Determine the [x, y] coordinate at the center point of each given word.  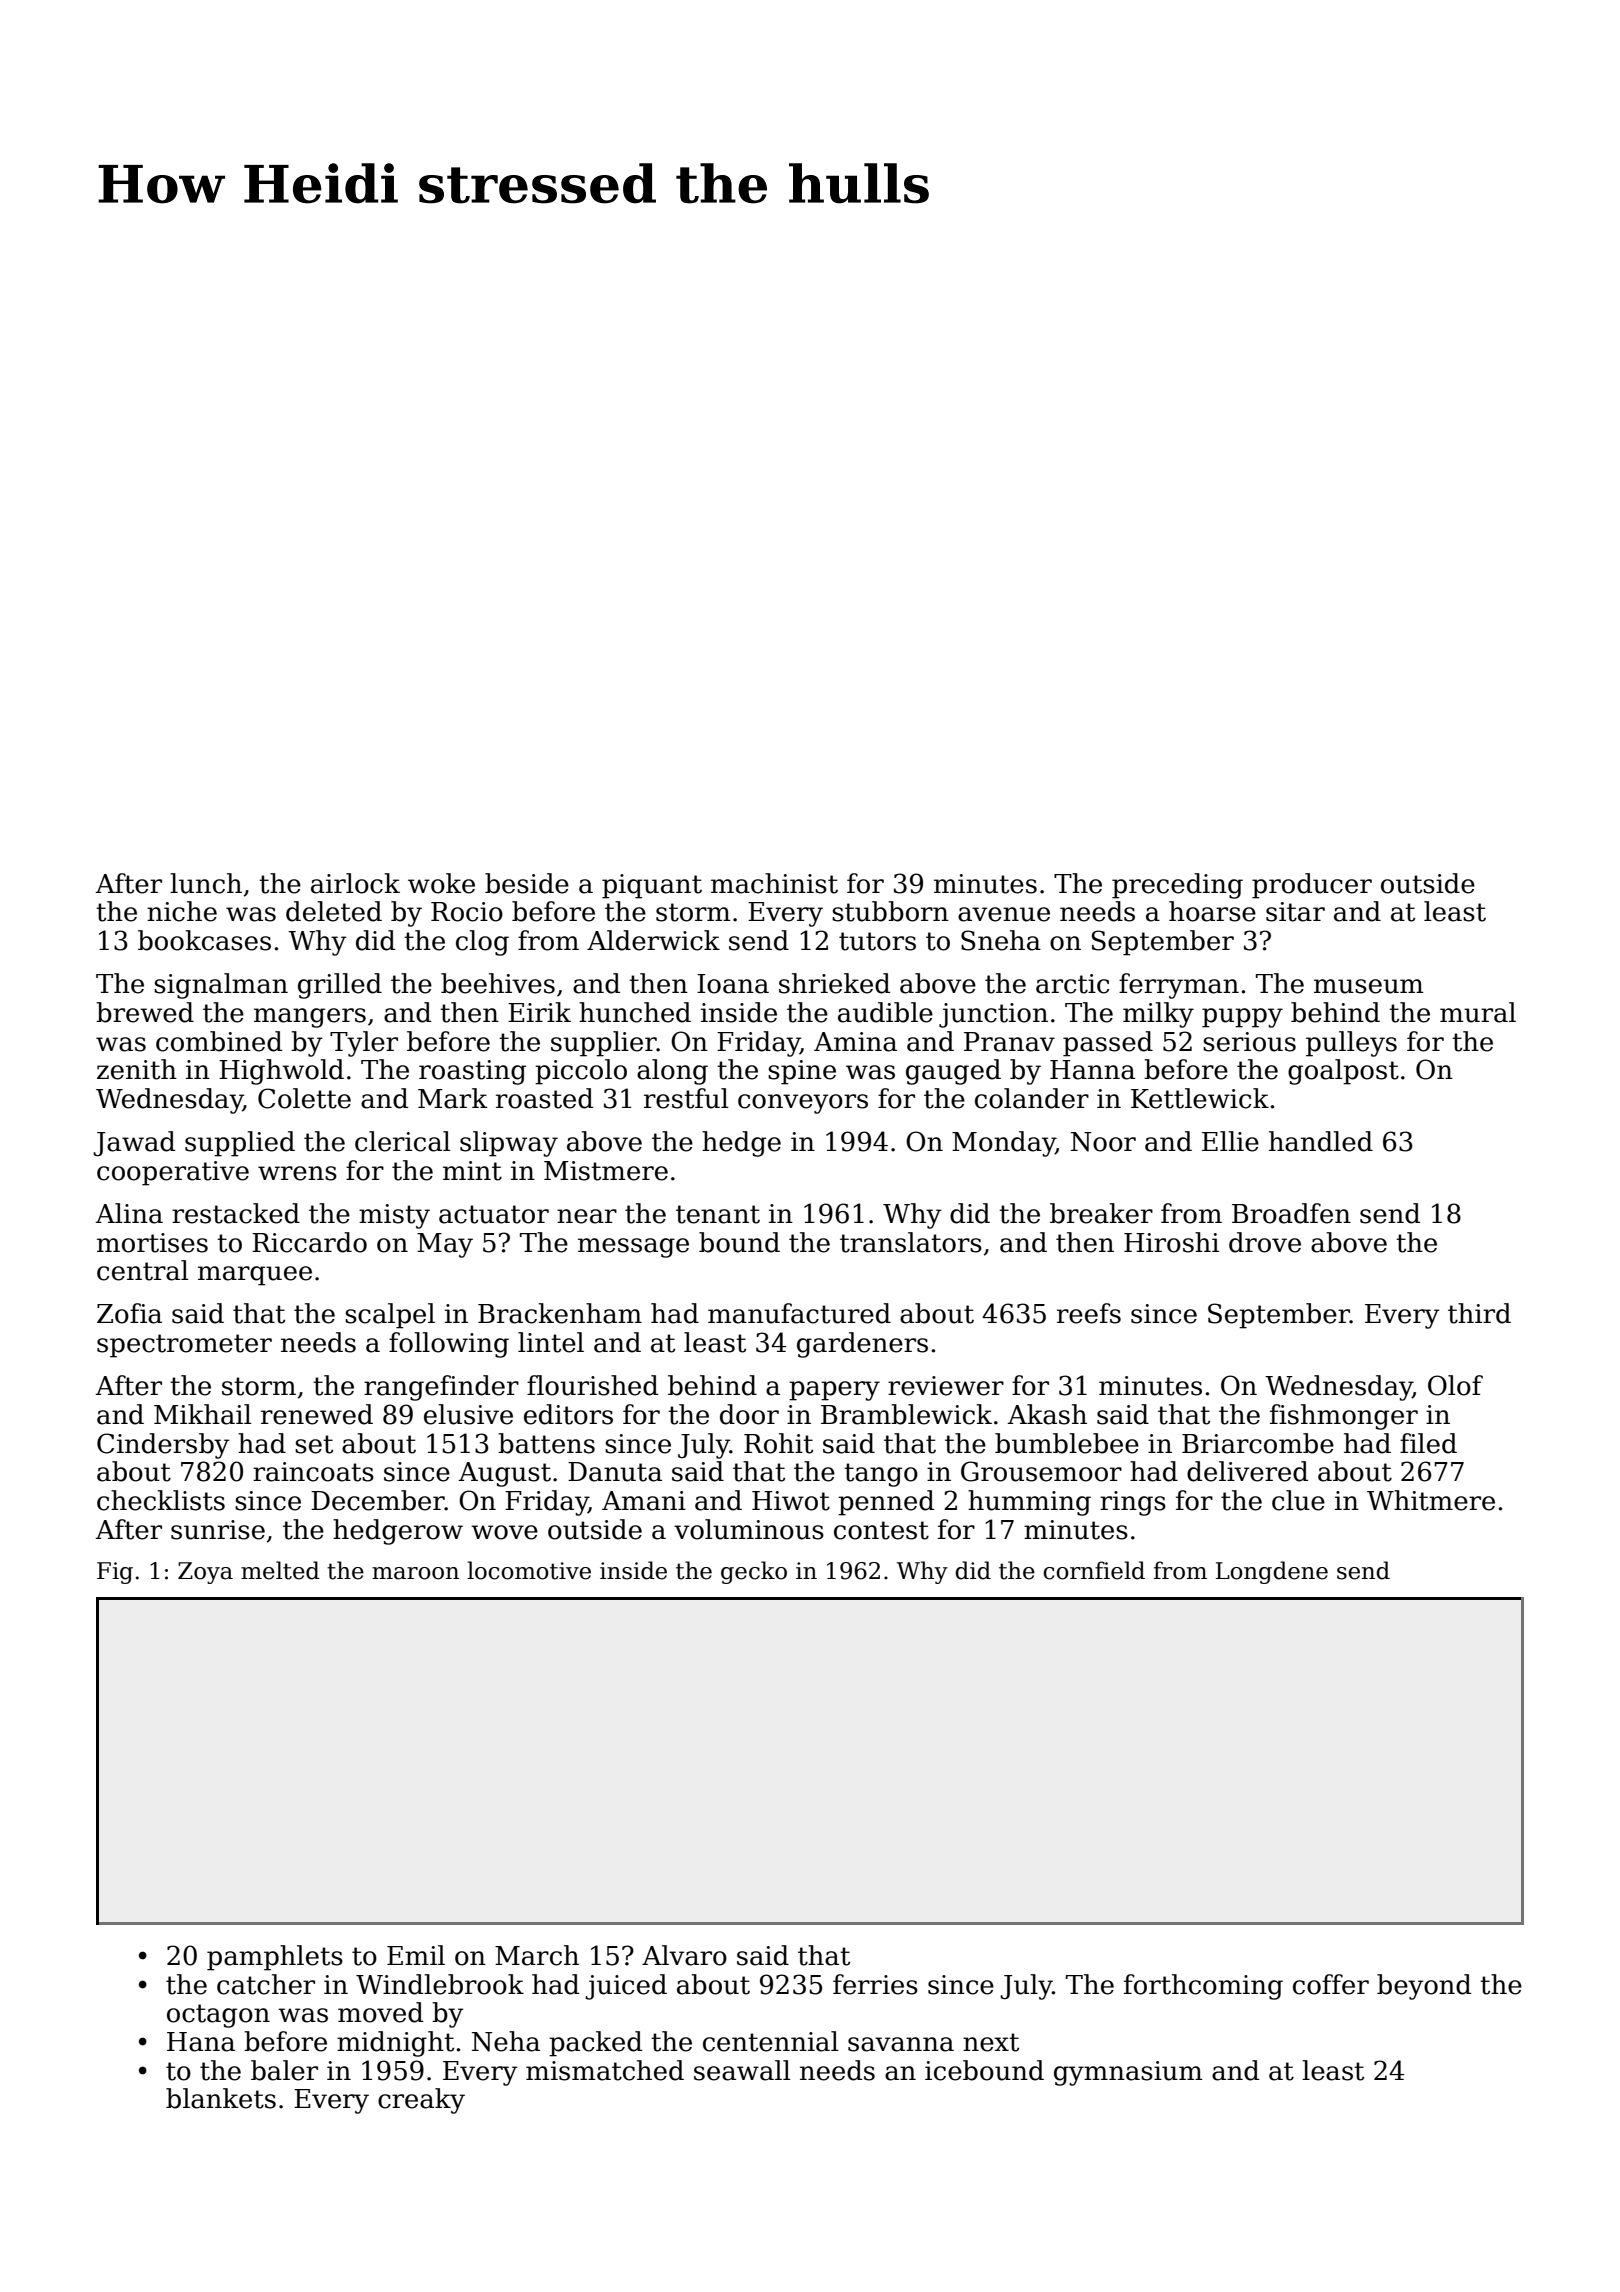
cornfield [1094, 1570]
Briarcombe [1258, 1443]
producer [1312, 886]
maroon [415, 1573]
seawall [742, 2070]
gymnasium [1128, 2073]
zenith [137, 1069]
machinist [774, 883]
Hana [201, 2042]
